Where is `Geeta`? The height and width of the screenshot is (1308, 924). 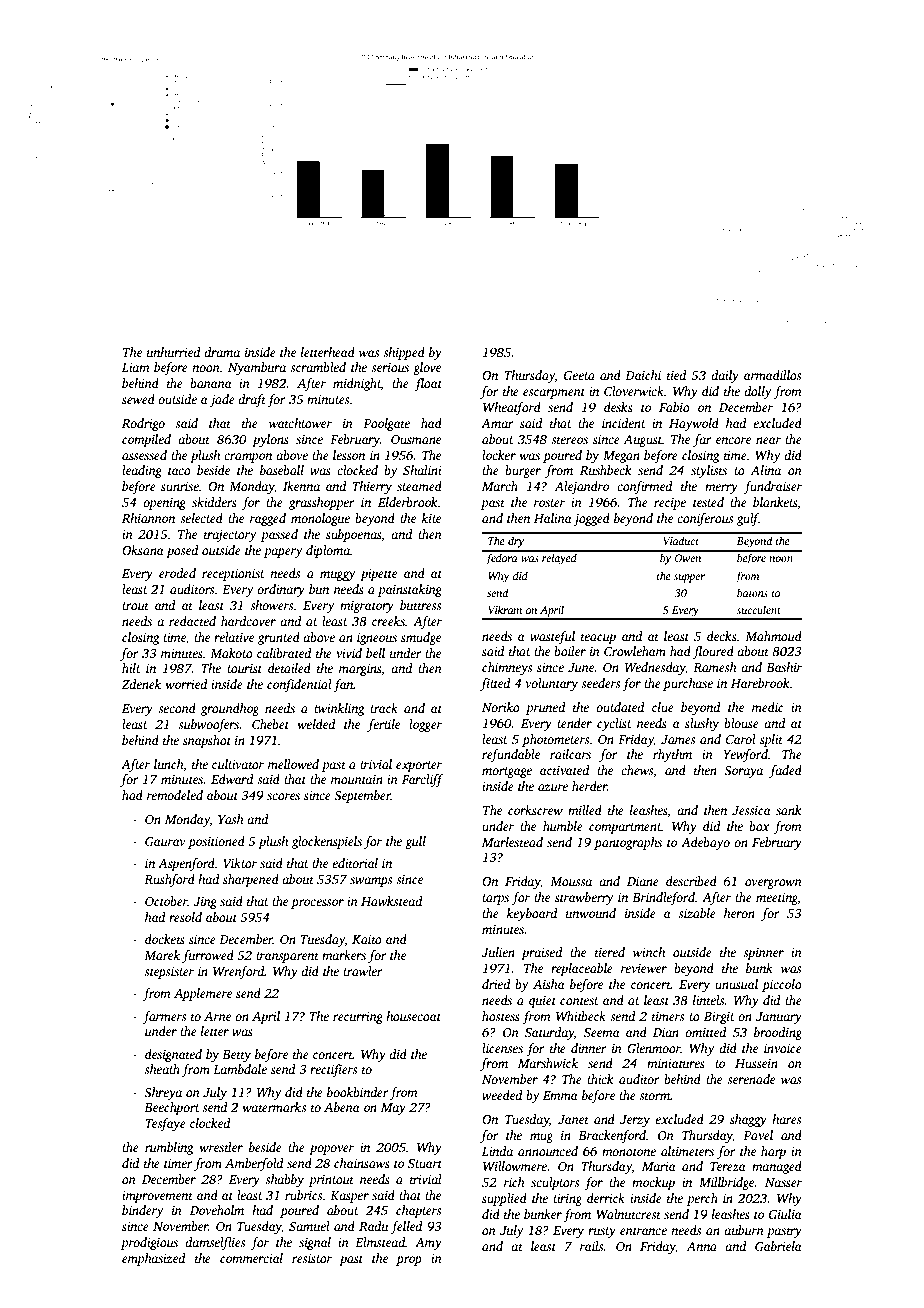 Geeta is located at coordinates (579, 375).
